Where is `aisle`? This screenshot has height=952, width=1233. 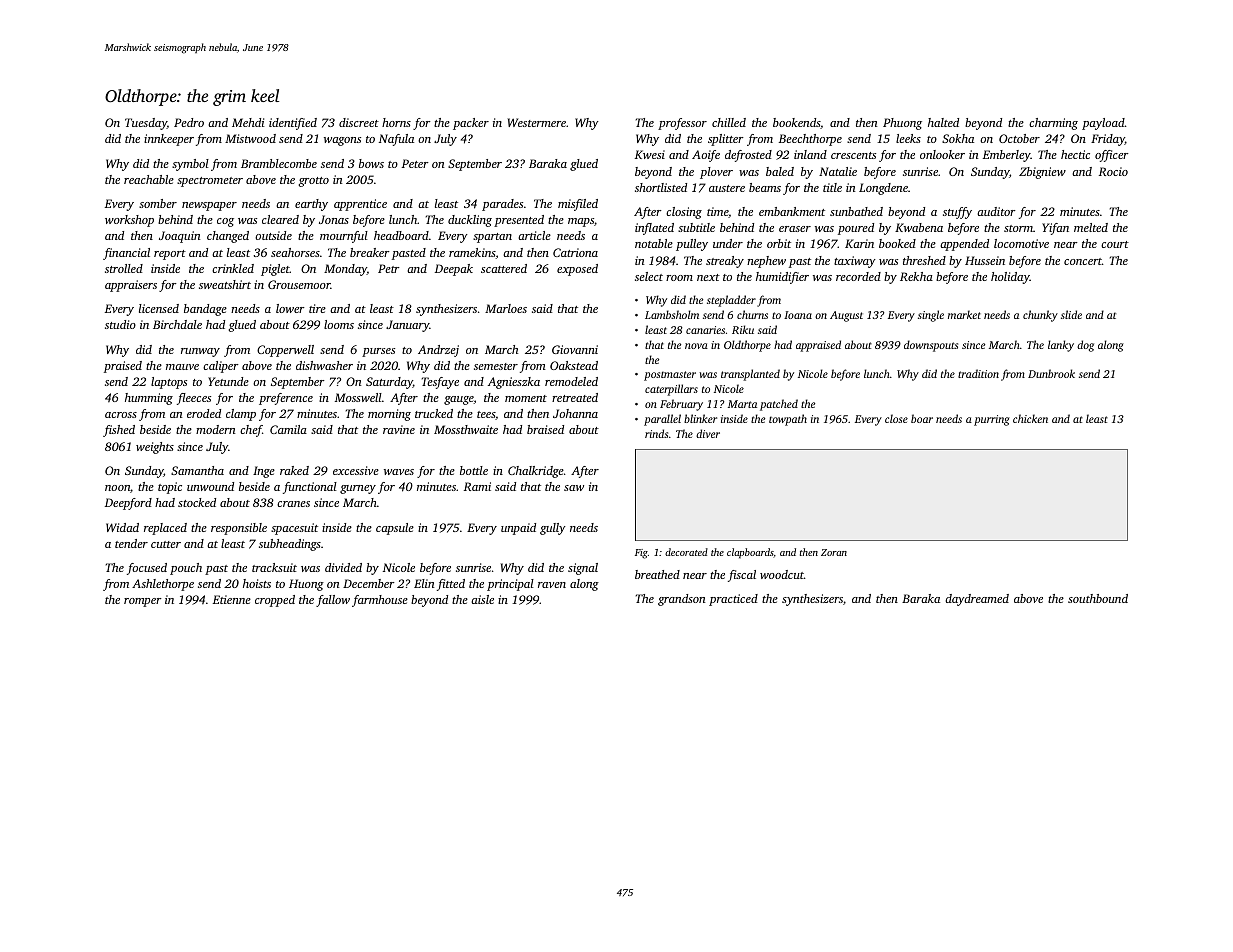 aisle is located at coordinates (482, 599).
